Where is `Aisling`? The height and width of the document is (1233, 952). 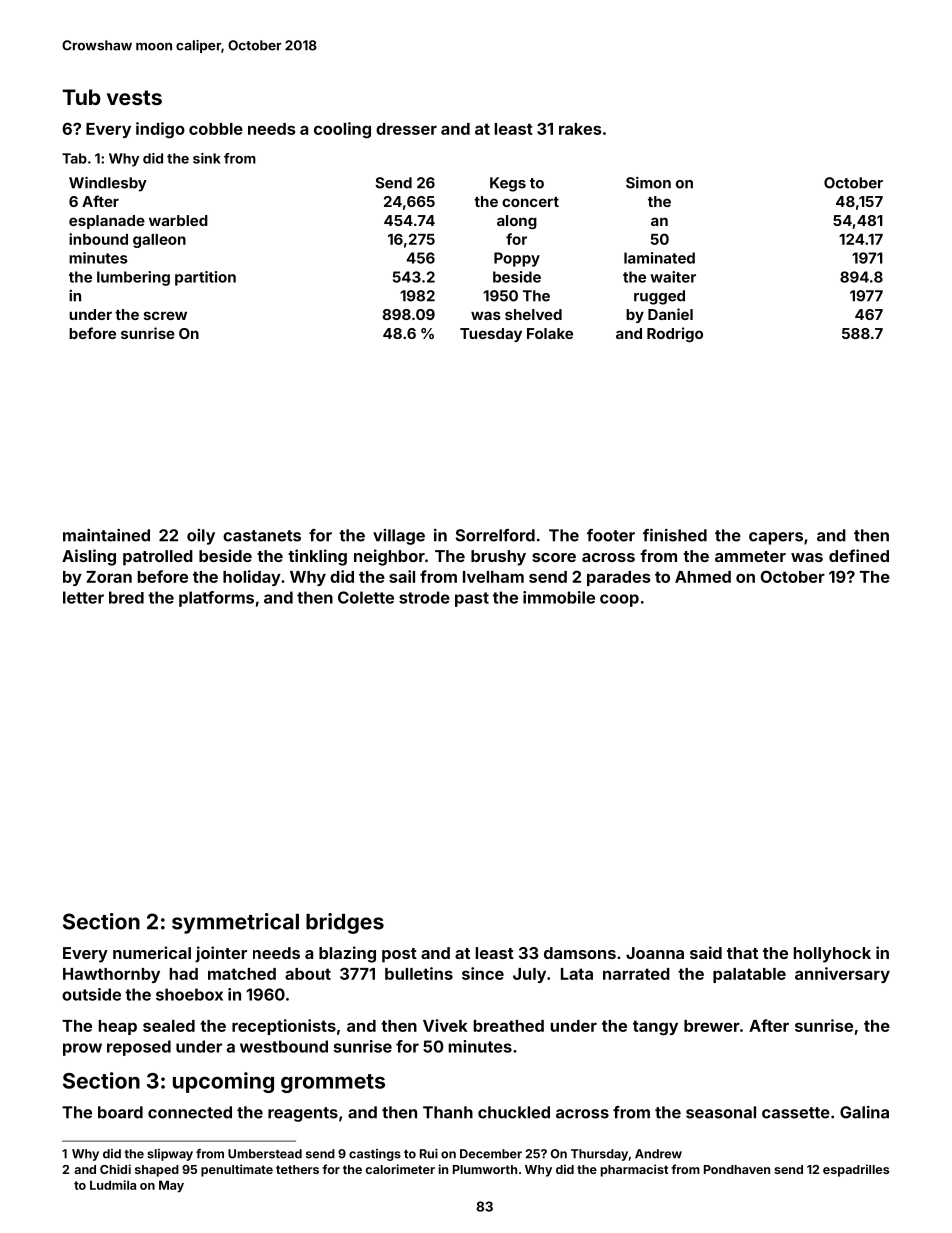 Aisling is located at coordinates (89, 557).
